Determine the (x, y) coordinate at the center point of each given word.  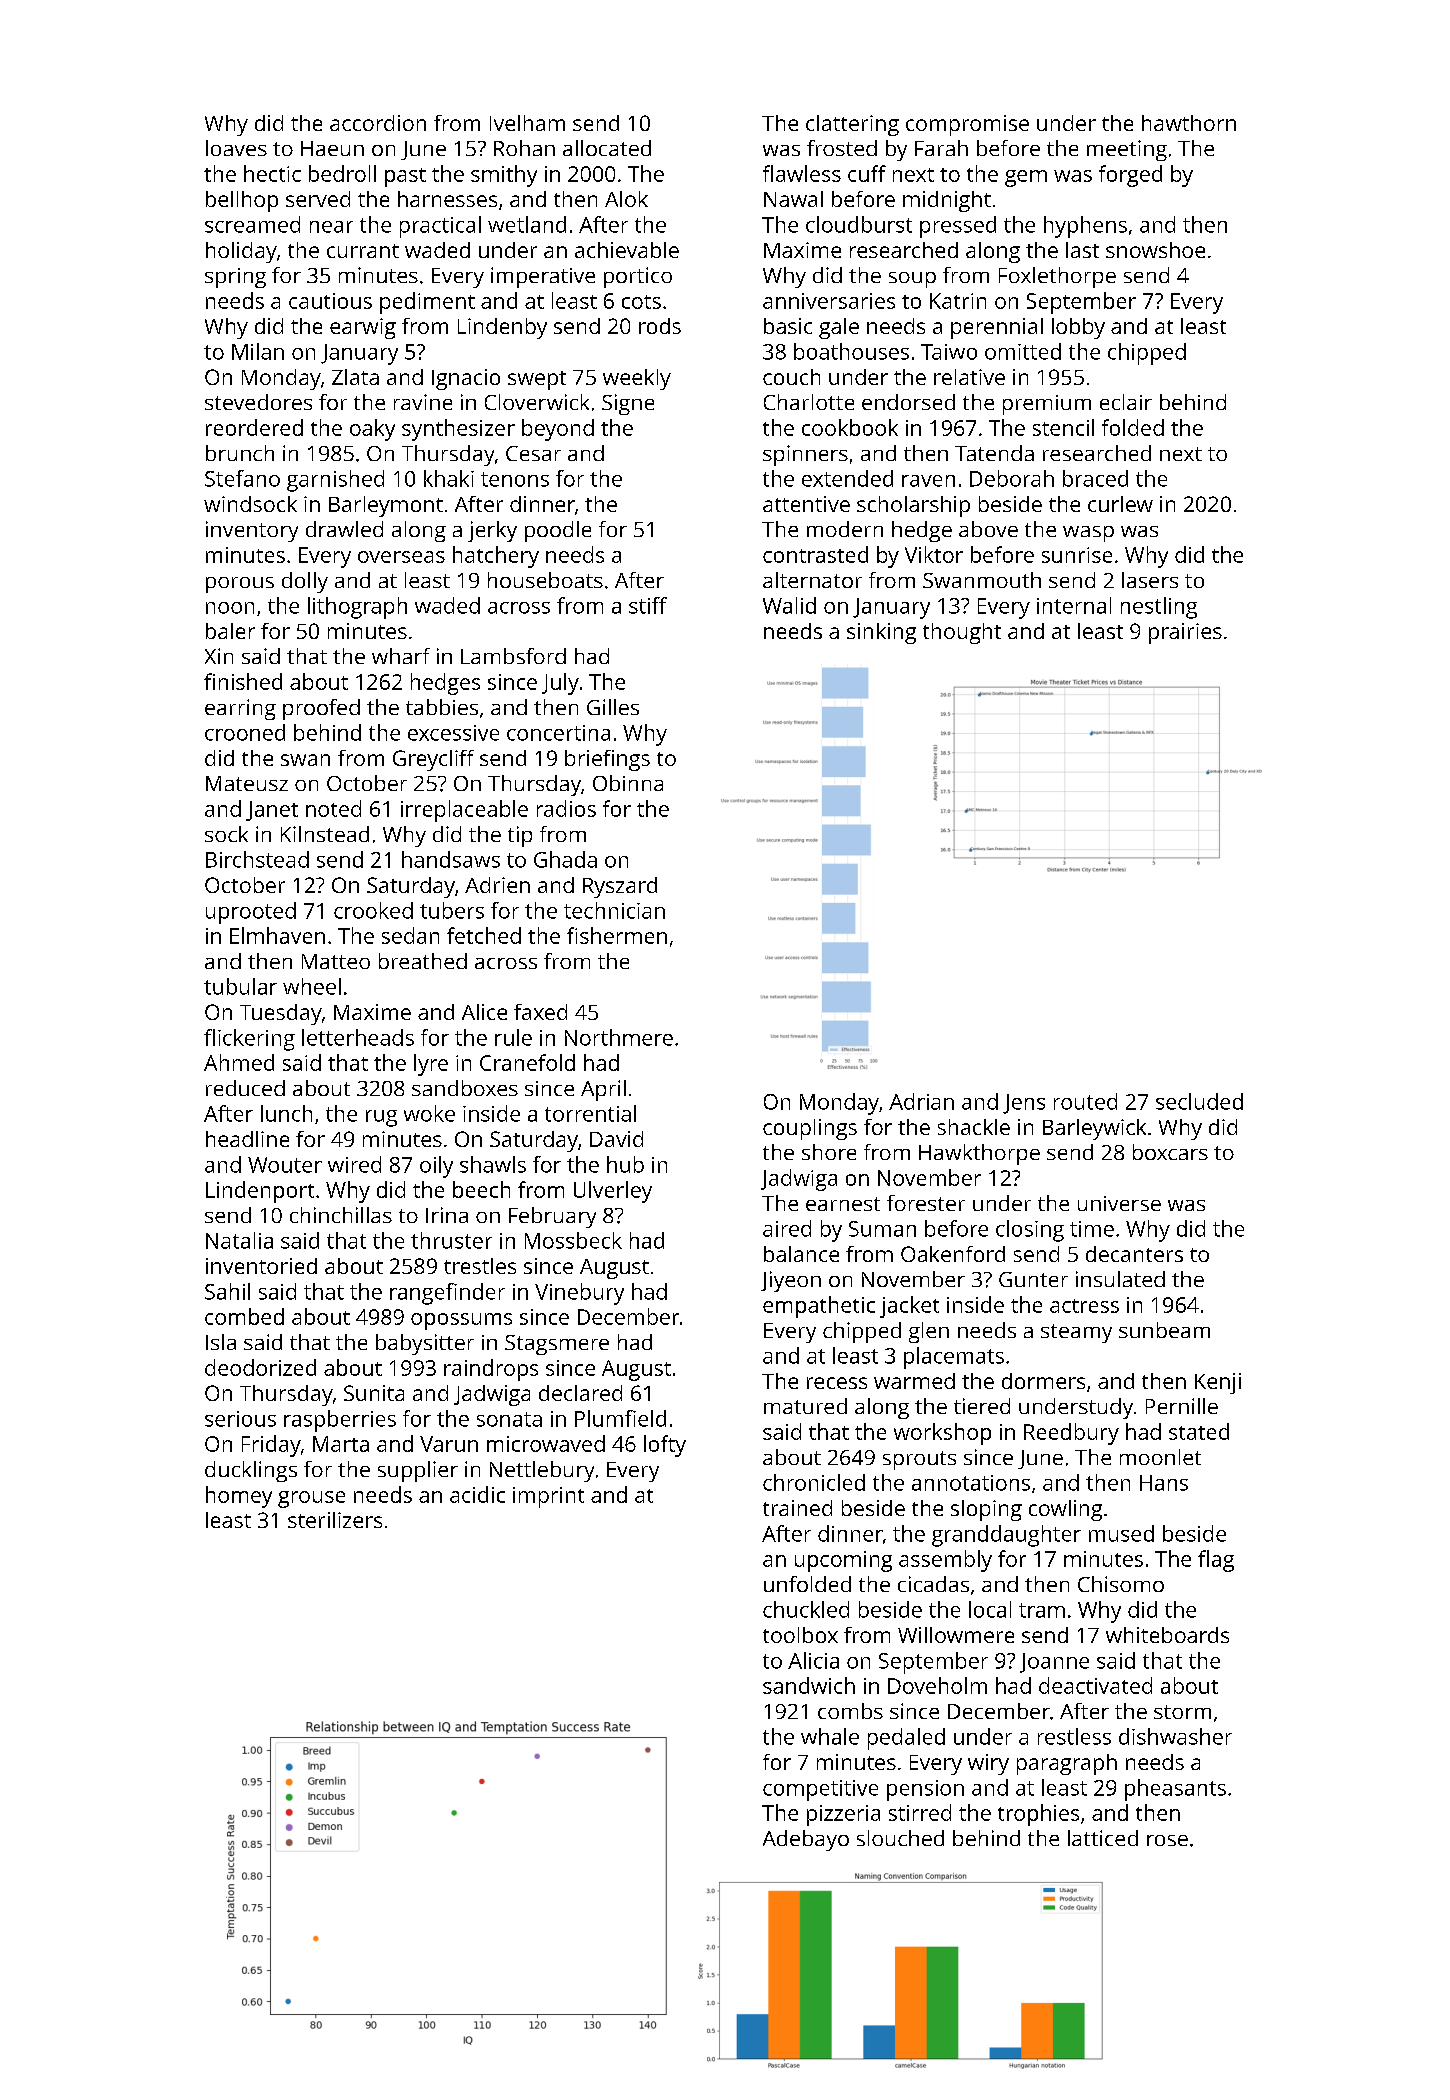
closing (1030, 1231)
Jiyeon (791, 1281)
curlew (1120, 504)
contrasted (815, 554)
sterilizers (335, 1520)
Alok (626, 199)
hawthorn (1189, 123)
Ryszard (620, 887)
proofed (321, 709)
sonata (509, 1419)
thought (962, 633)
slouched (900, 1838)
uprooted (251, 913)
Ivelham (527, 123)
